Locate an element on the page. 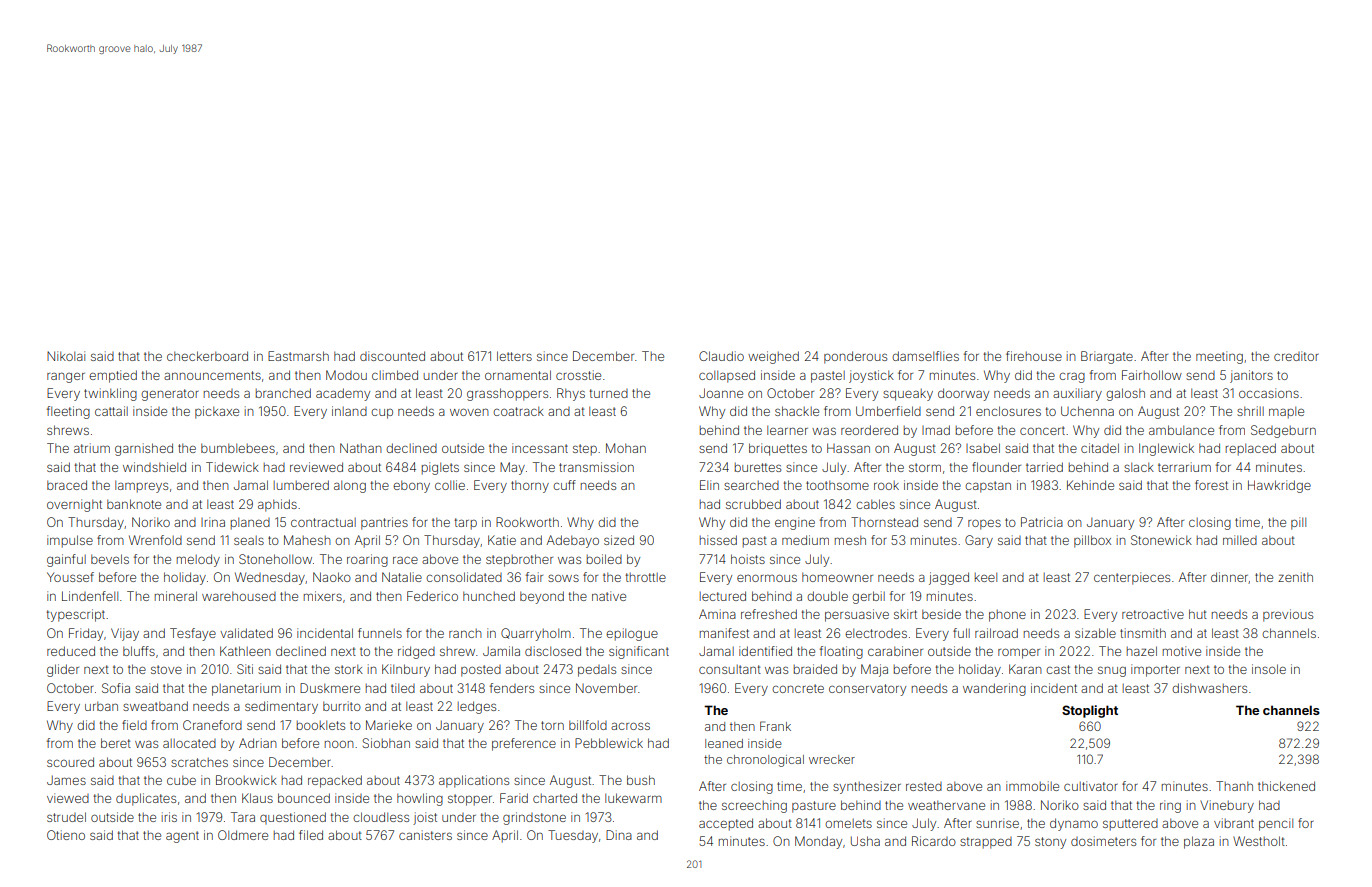 The width and height of the page is (1372, 887). retroactive is located at coordinates (1153, 614).
